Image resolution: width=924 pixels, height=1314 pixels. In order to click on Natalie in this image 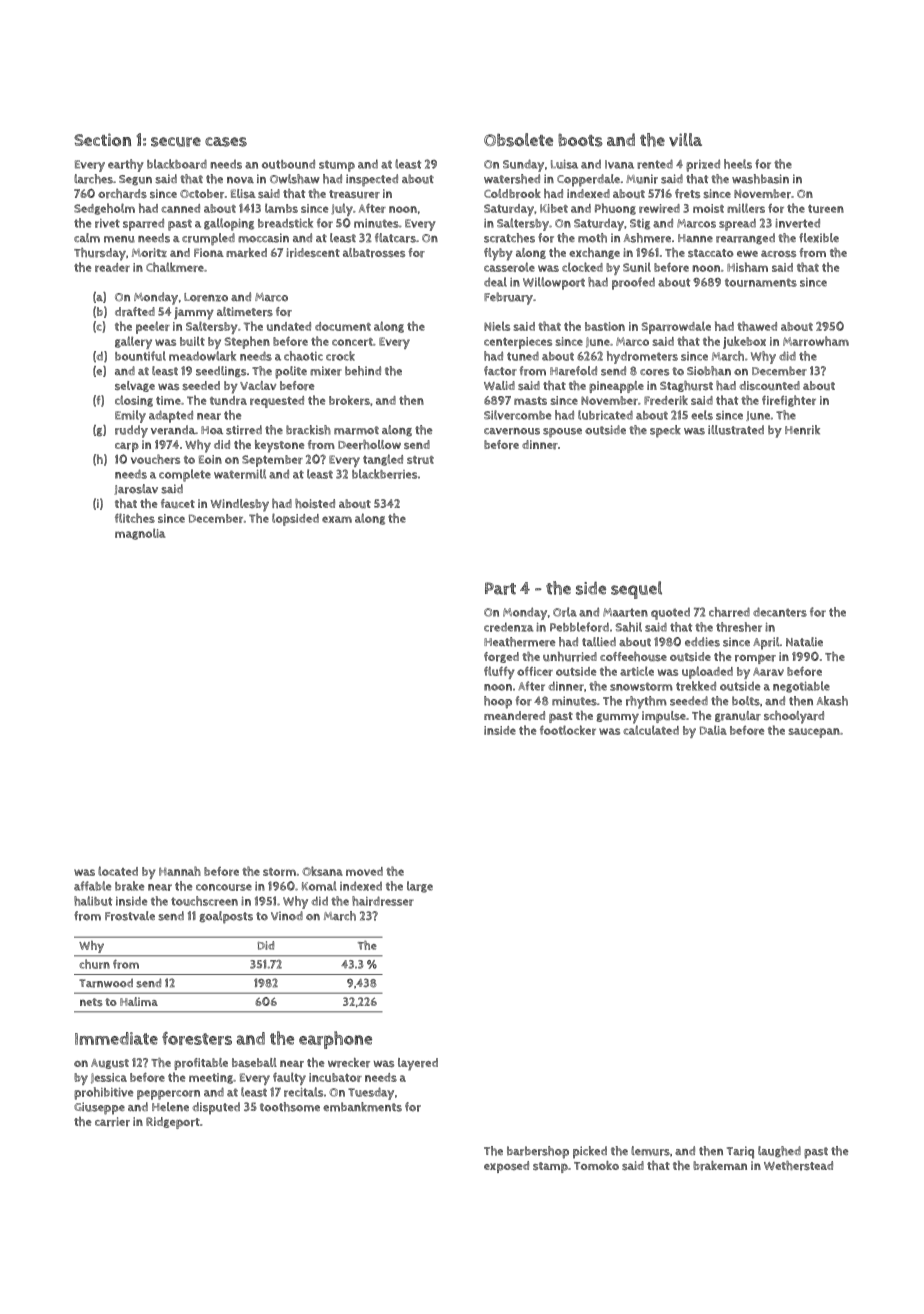, I will do `click(804, 641)`.
